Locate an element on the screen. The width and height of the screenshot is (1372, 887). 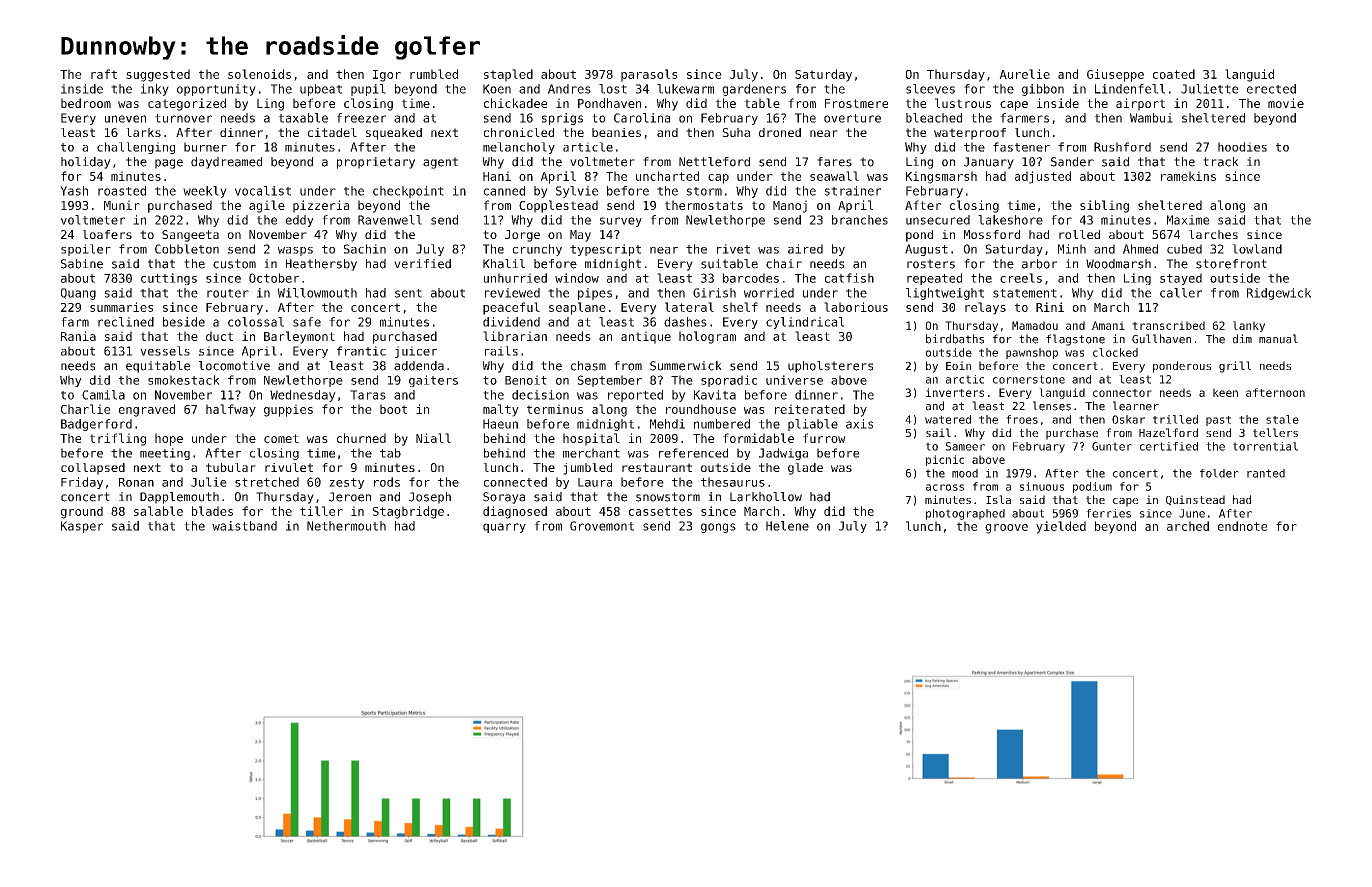
Rushford is located at coordinates (1122, 147).
